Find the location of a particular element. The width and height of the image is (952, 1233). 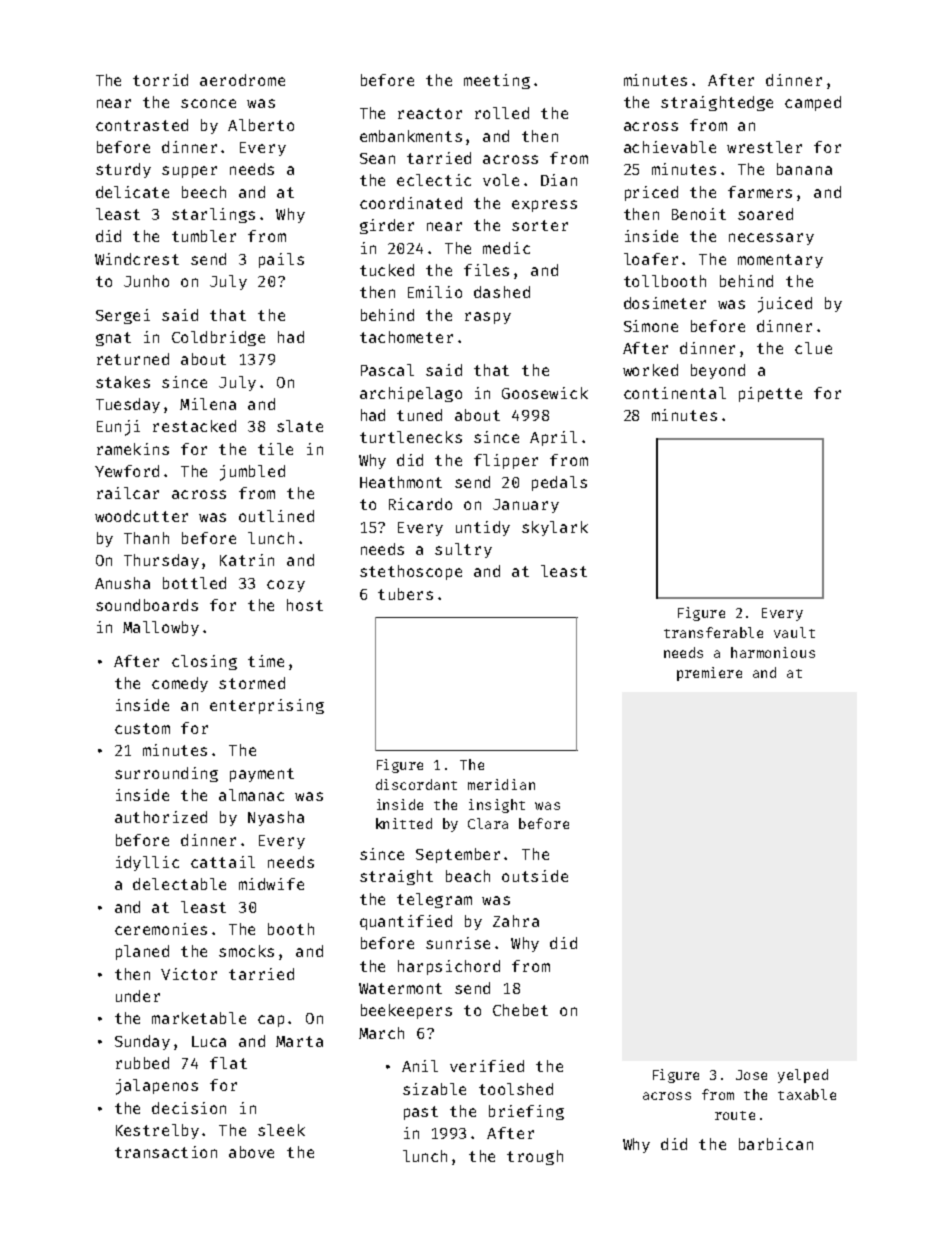

premiere is located at coordinates (709, 674).
